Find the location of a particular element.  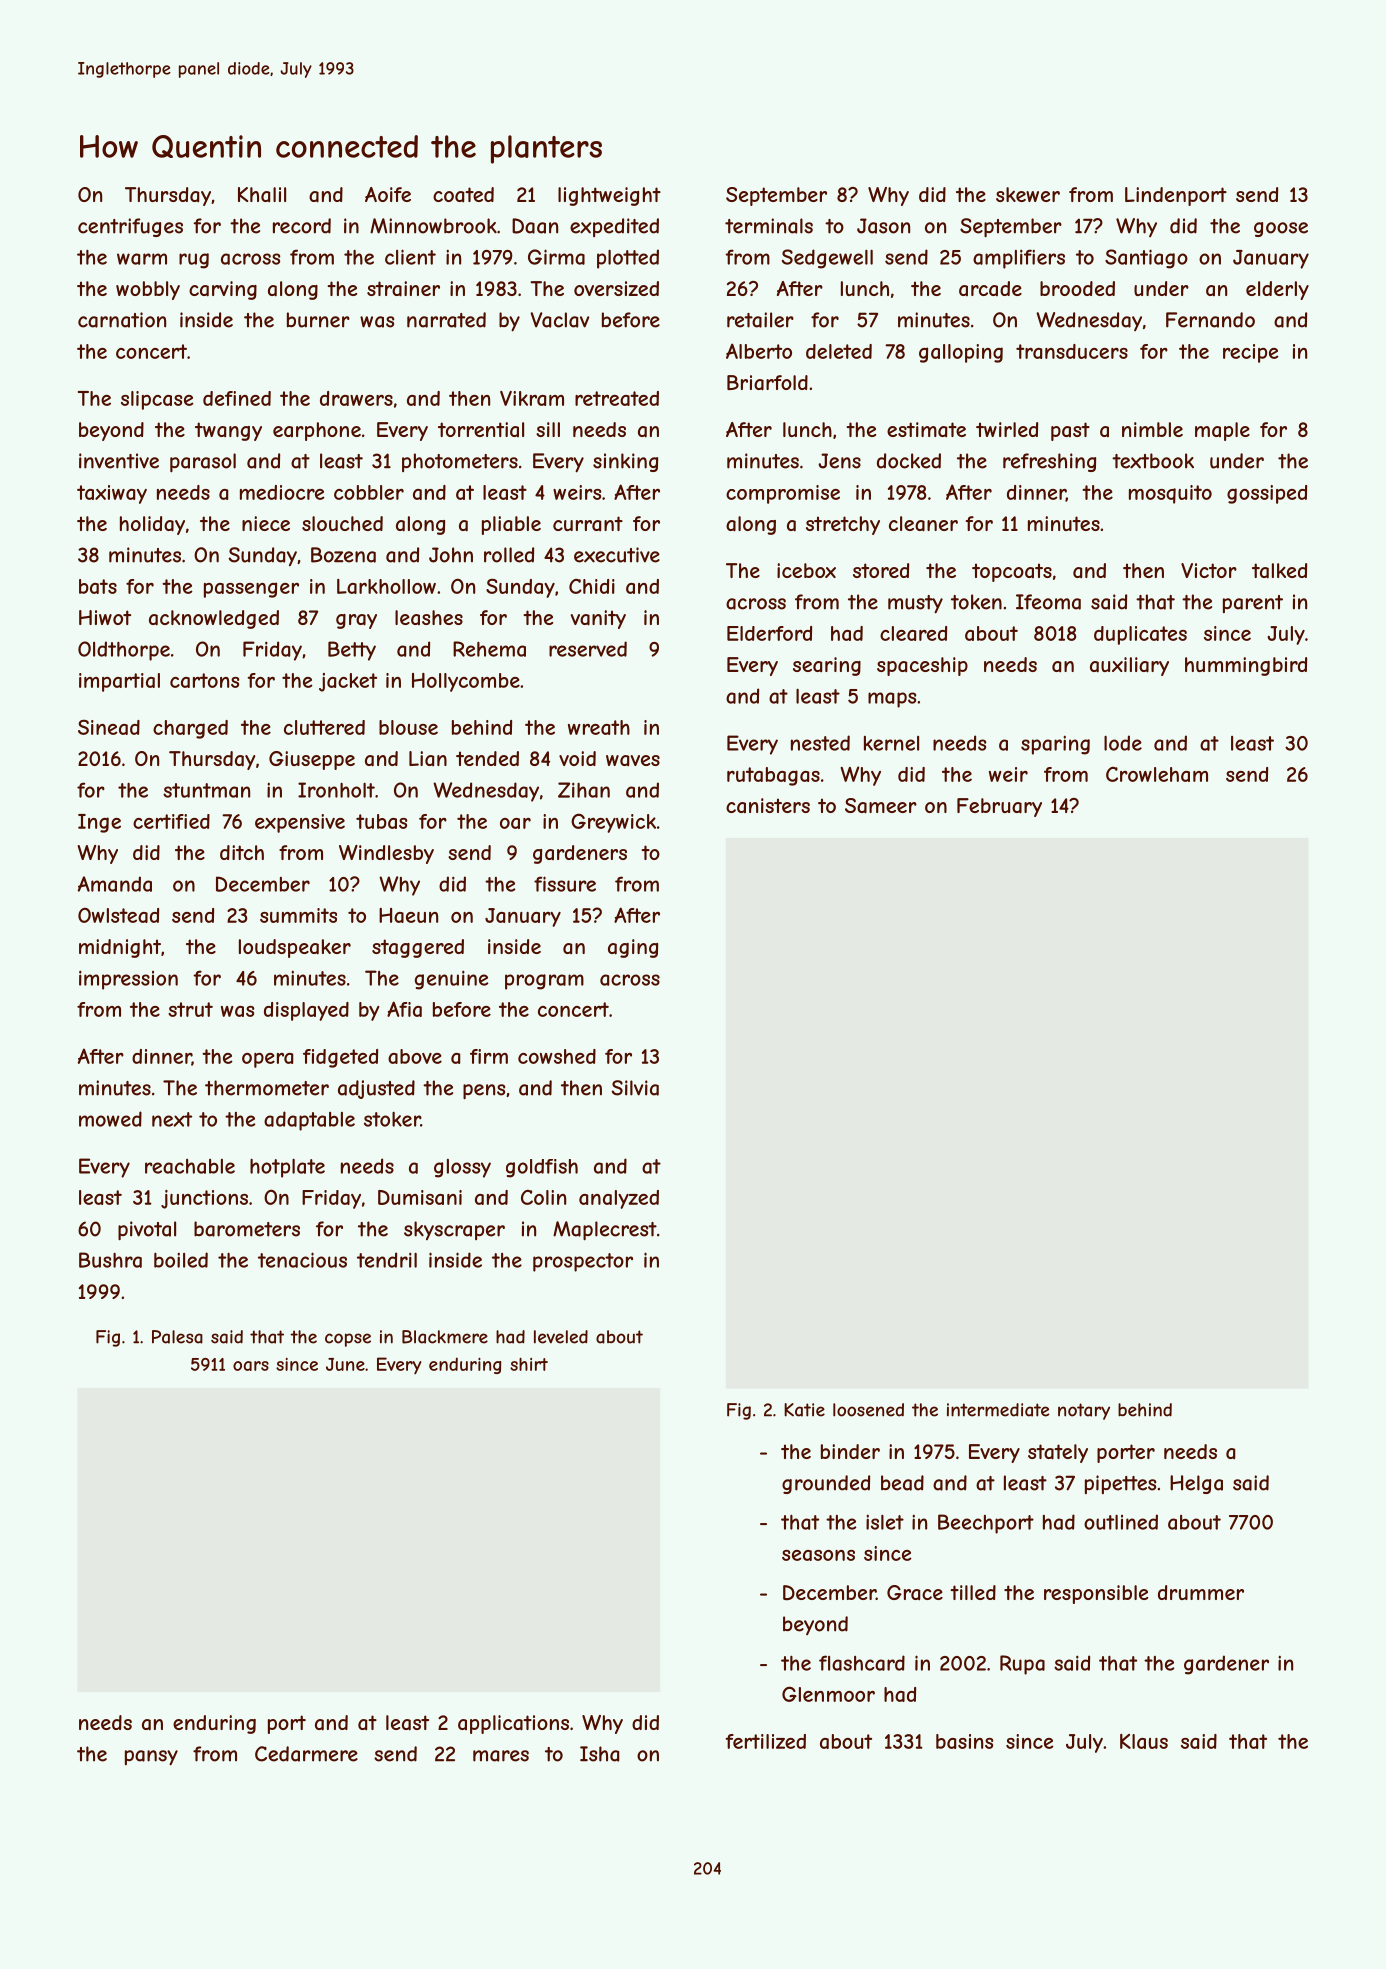

notary is located at coordinates (1084, 1411).
